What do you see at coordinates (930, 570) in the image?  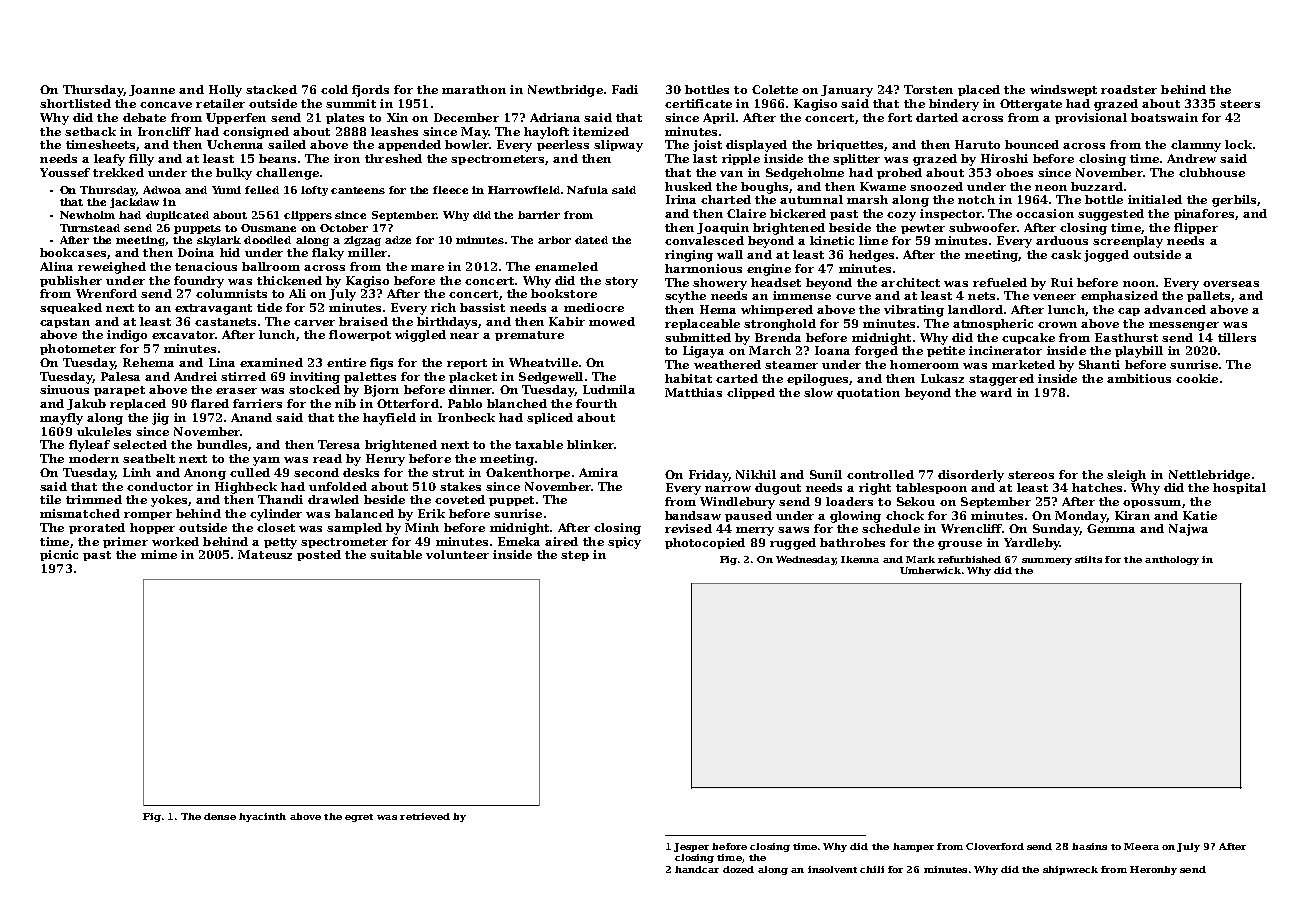 I see `Umberwick` at bounding box center [930, 570].
